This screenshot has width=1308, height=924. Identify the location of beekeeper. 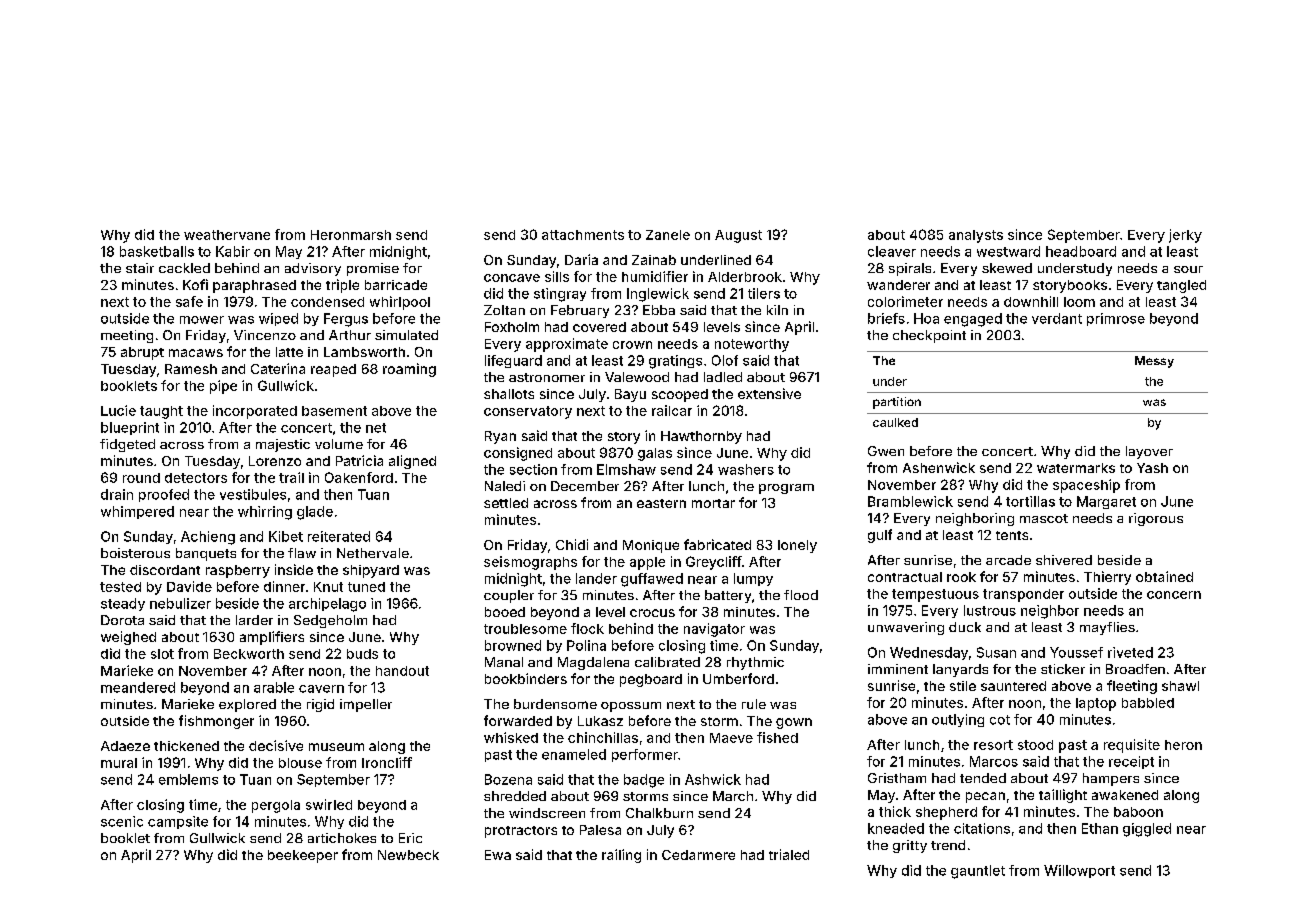
(303, 856).
